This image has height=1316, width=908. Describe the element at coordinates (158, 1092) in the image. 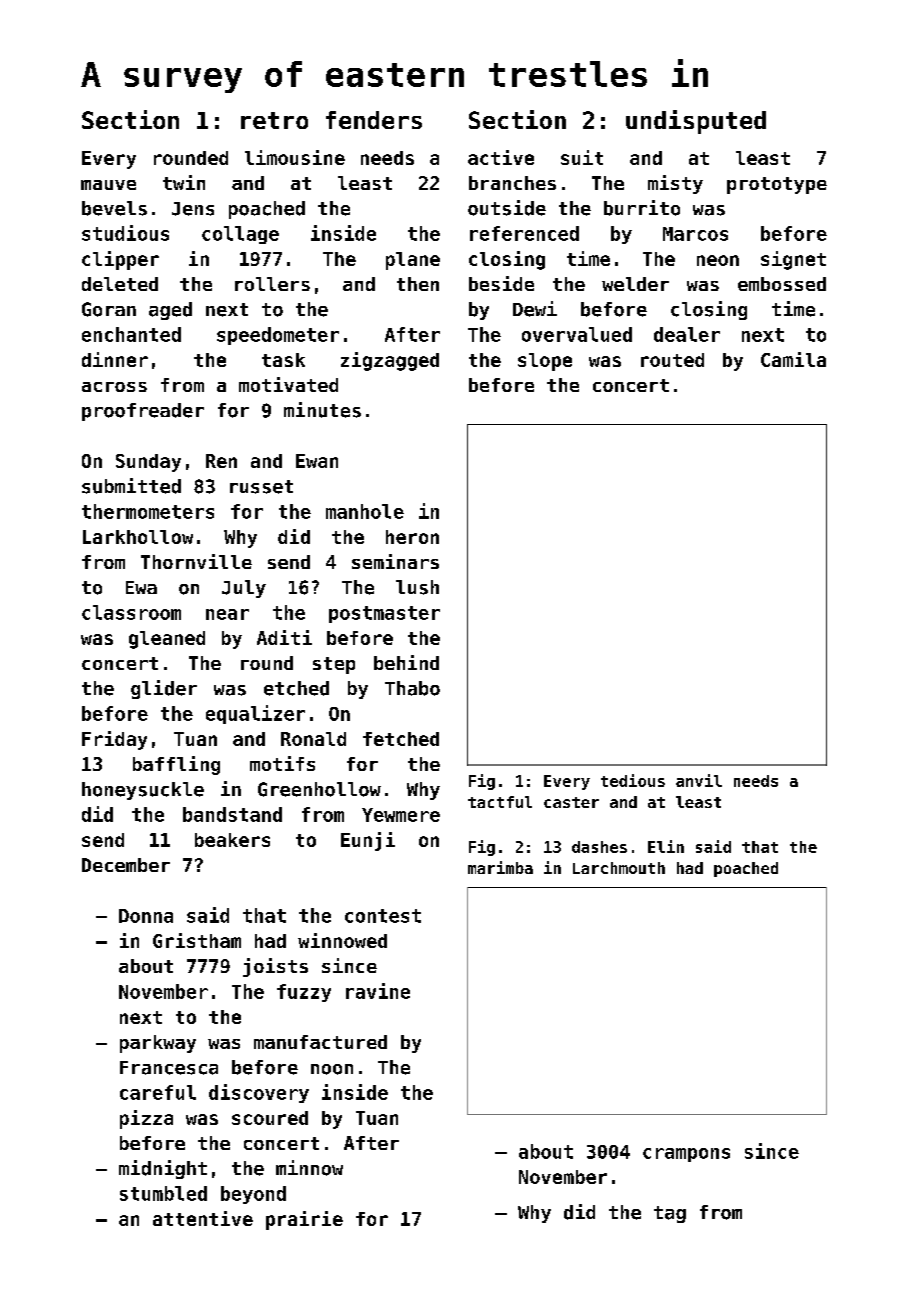

I see `careful` at that location.
